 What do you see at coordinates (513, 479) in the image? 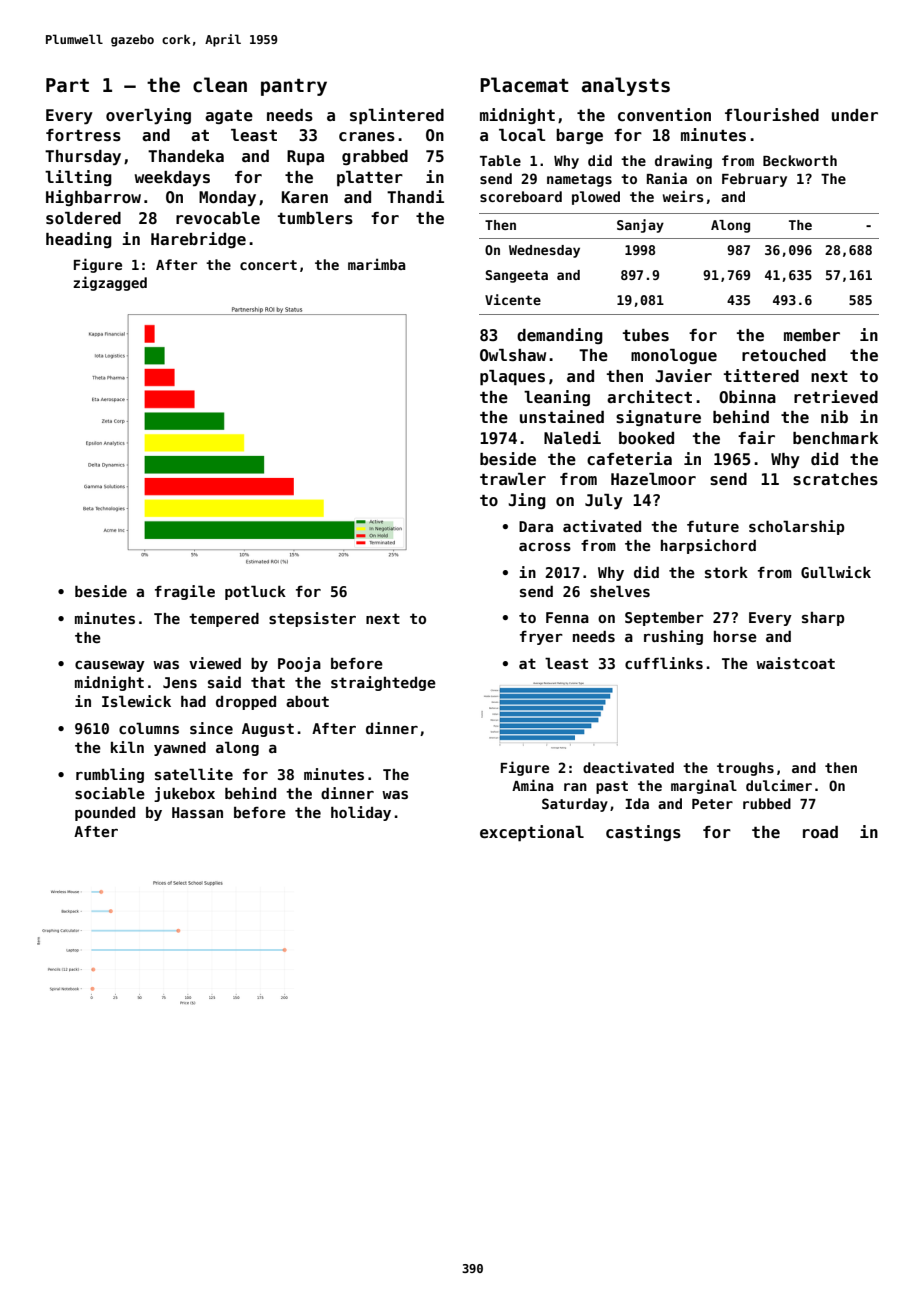
I see `trawler` at bounding box center [513, 479].
